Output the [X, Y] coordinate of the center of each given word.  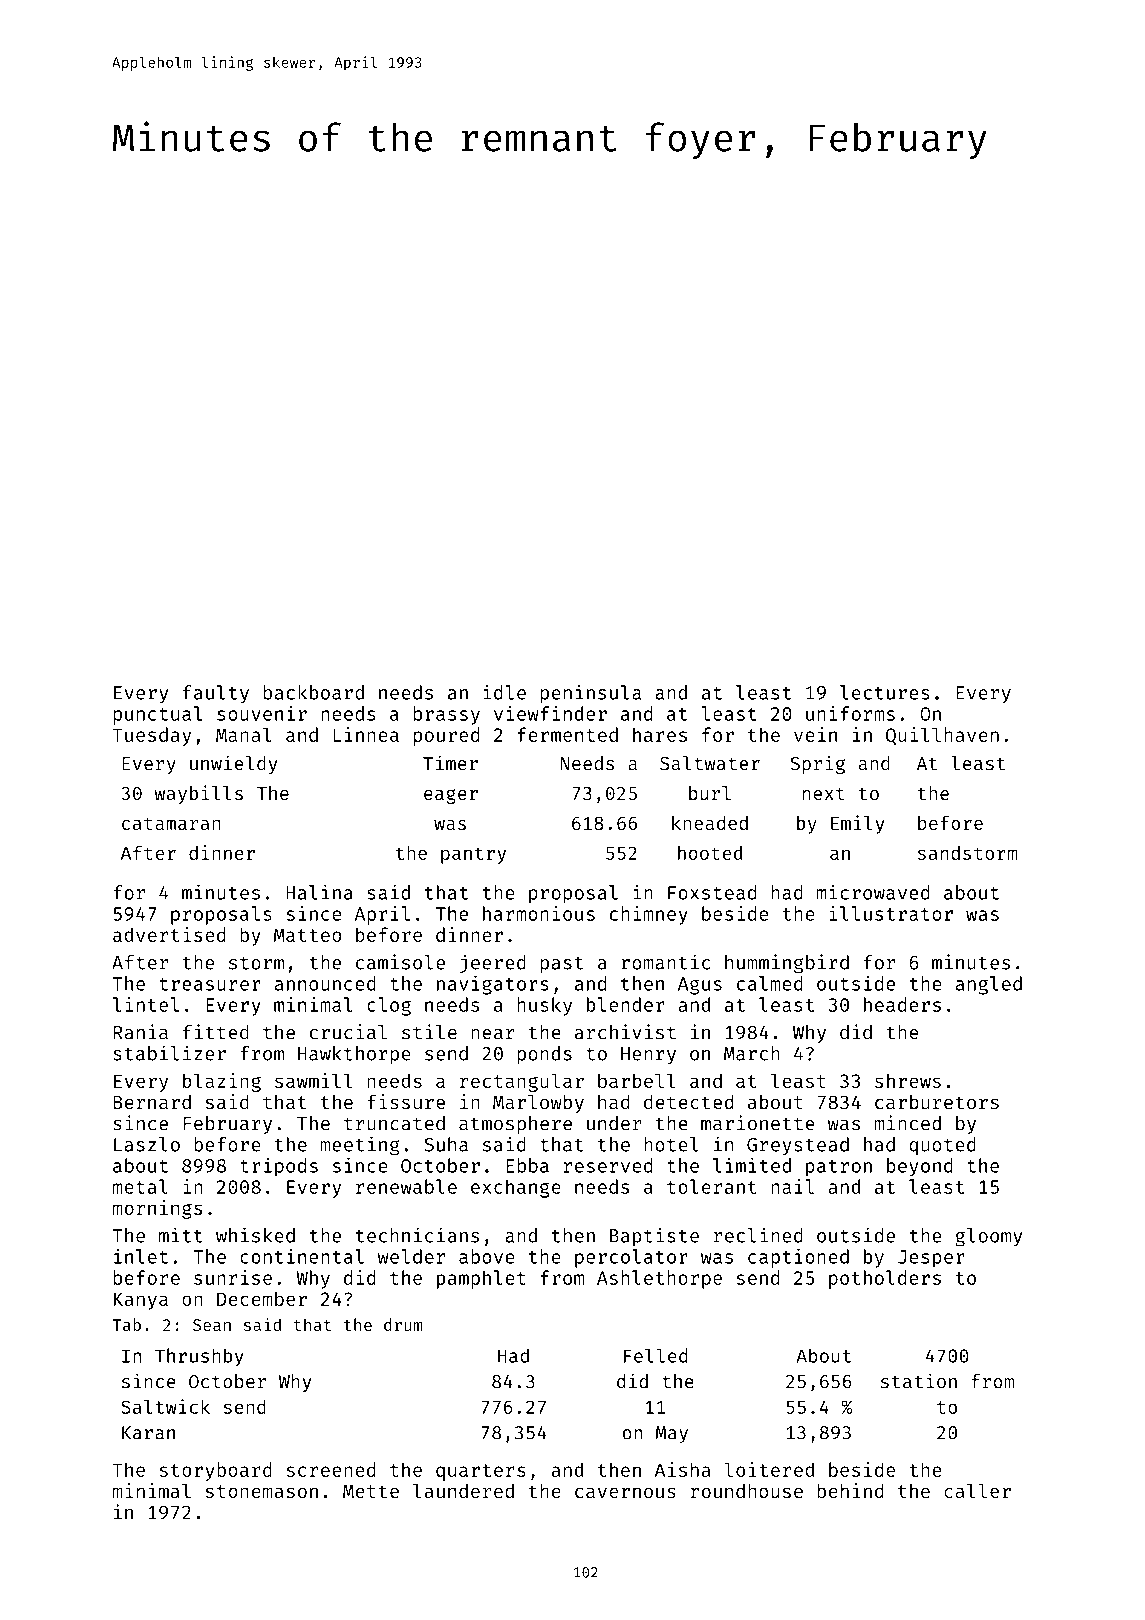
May [672, 1434]
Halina [319, 892]
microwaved [873, 892]
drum [403, 1324]
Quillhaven [942, 736]
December [262, 1298]
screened [331, 1469]
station [919, 1381]
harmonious [539, 913]
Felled [656, 1355]
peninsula [591, 694]
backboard [314, 692]
